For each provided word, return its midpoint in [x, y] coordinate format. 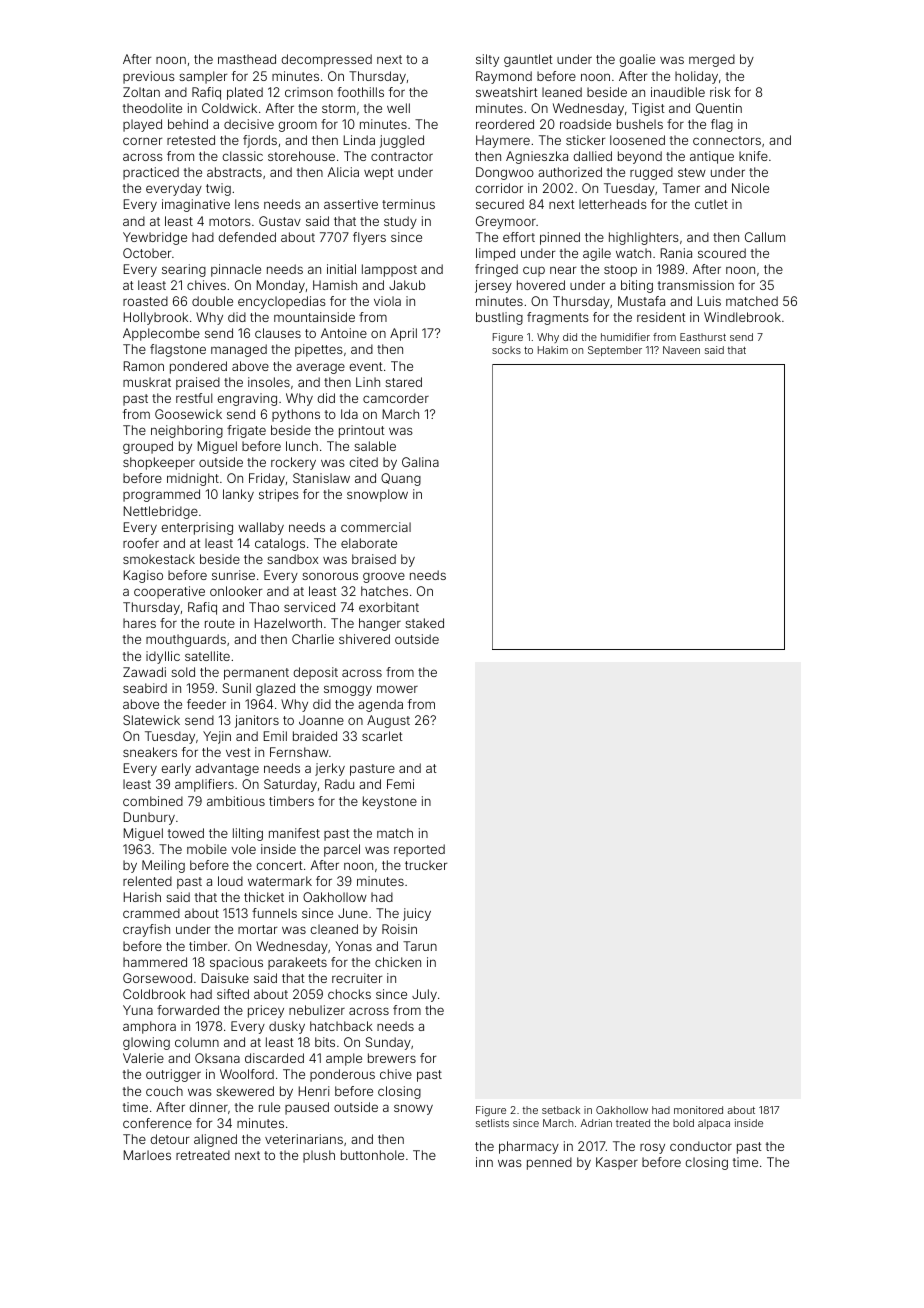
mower [397, 689]
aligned [215, 1140]
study [400, 222]
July [424, 995]
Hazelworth [288, 623]
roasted [145, 301]
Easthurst [703, 337]
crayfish [146, 930]
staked [424, 623]
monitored [698, 1110]
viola [387, 301]
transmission [696, 285]
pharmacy [529, 1147]
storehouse [301, 156]
